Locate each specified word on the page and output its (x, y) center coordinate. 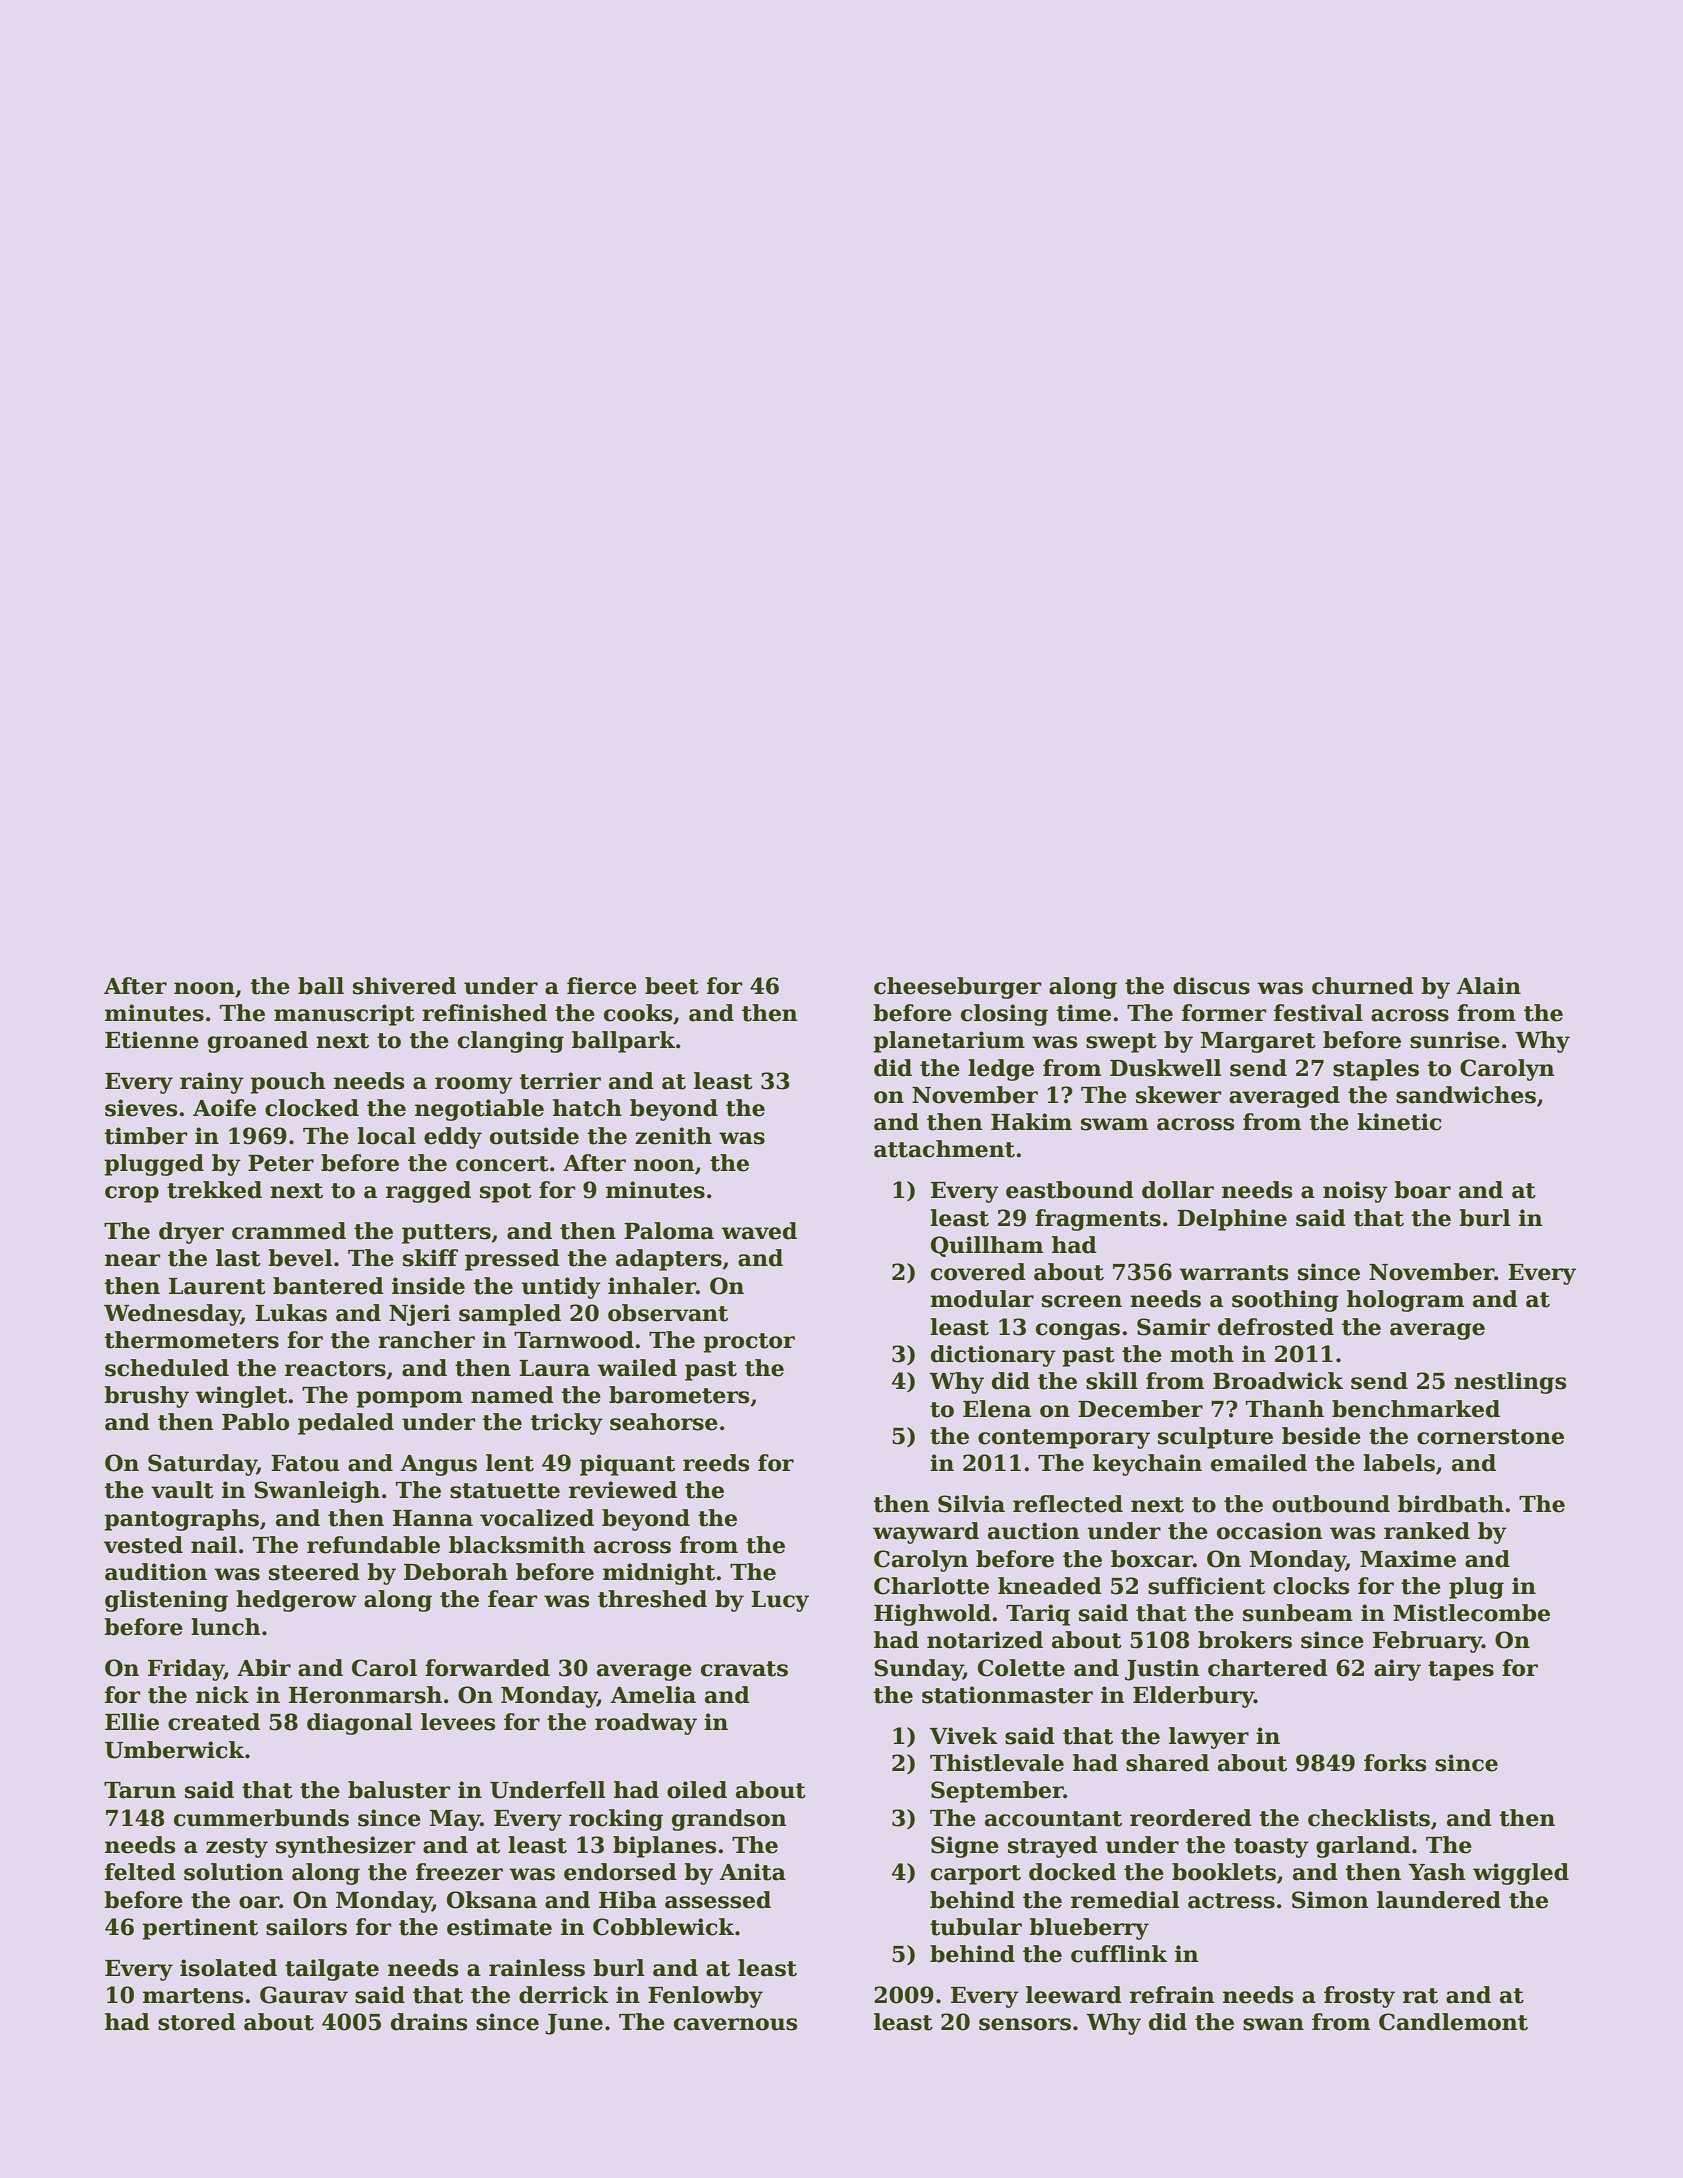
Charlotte (931, 1586)
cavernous (735, 2024)
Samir (1173, 1327)
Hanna (433, 1518)
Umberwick (174, 1750)
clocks (1311, 1586)
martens (193, 1996)
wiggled (1521, 1874)
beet (672, 986)
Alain (1488, 986)
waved (759, 1231)
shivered (404, 986)
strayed (1053, 1847)
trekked (214, 1190)
